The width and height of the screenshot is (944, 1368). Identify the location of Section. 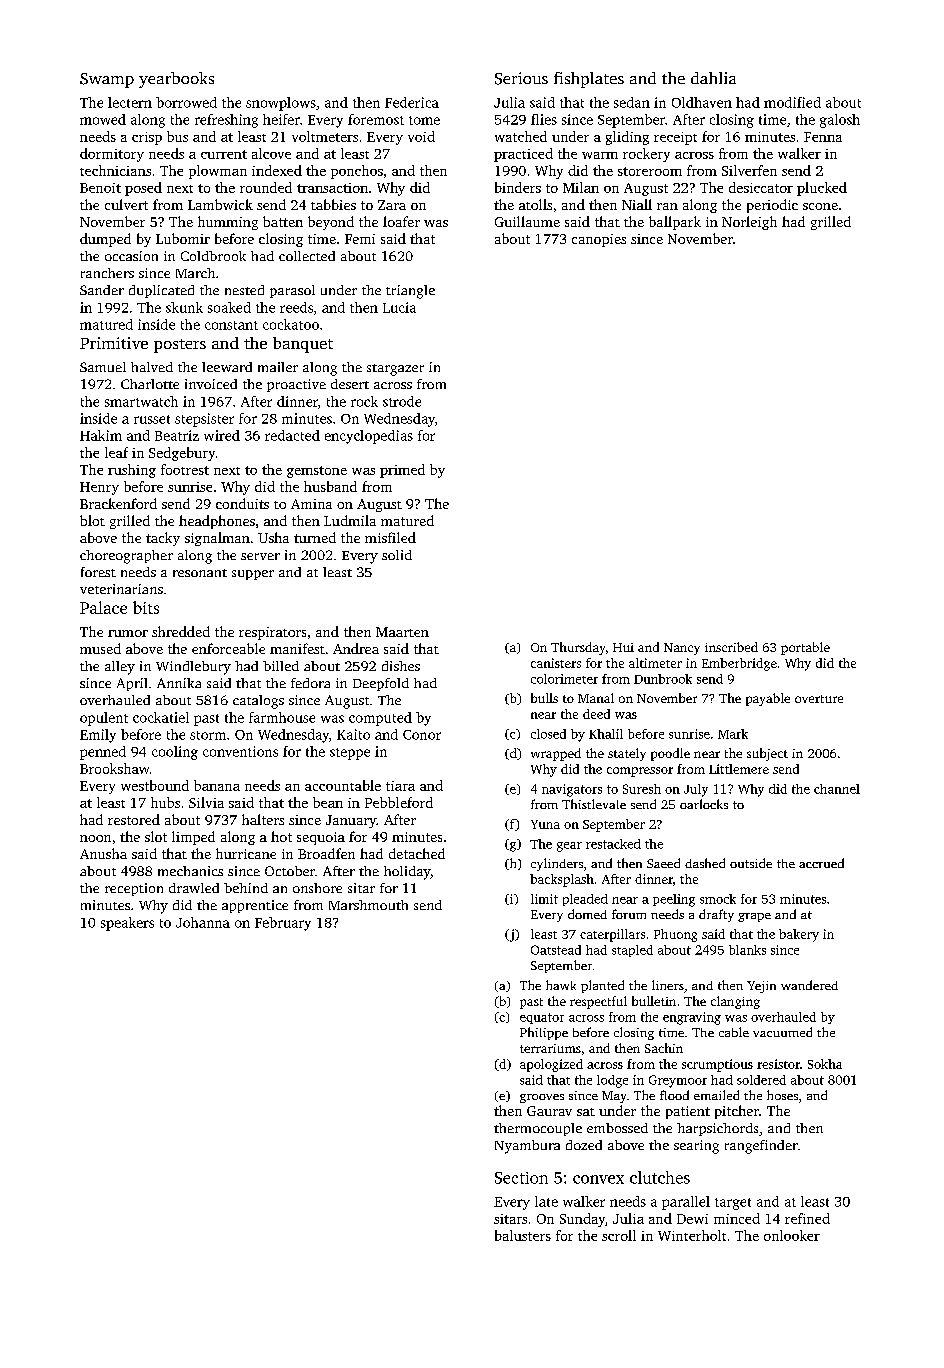
(521, 1178).
